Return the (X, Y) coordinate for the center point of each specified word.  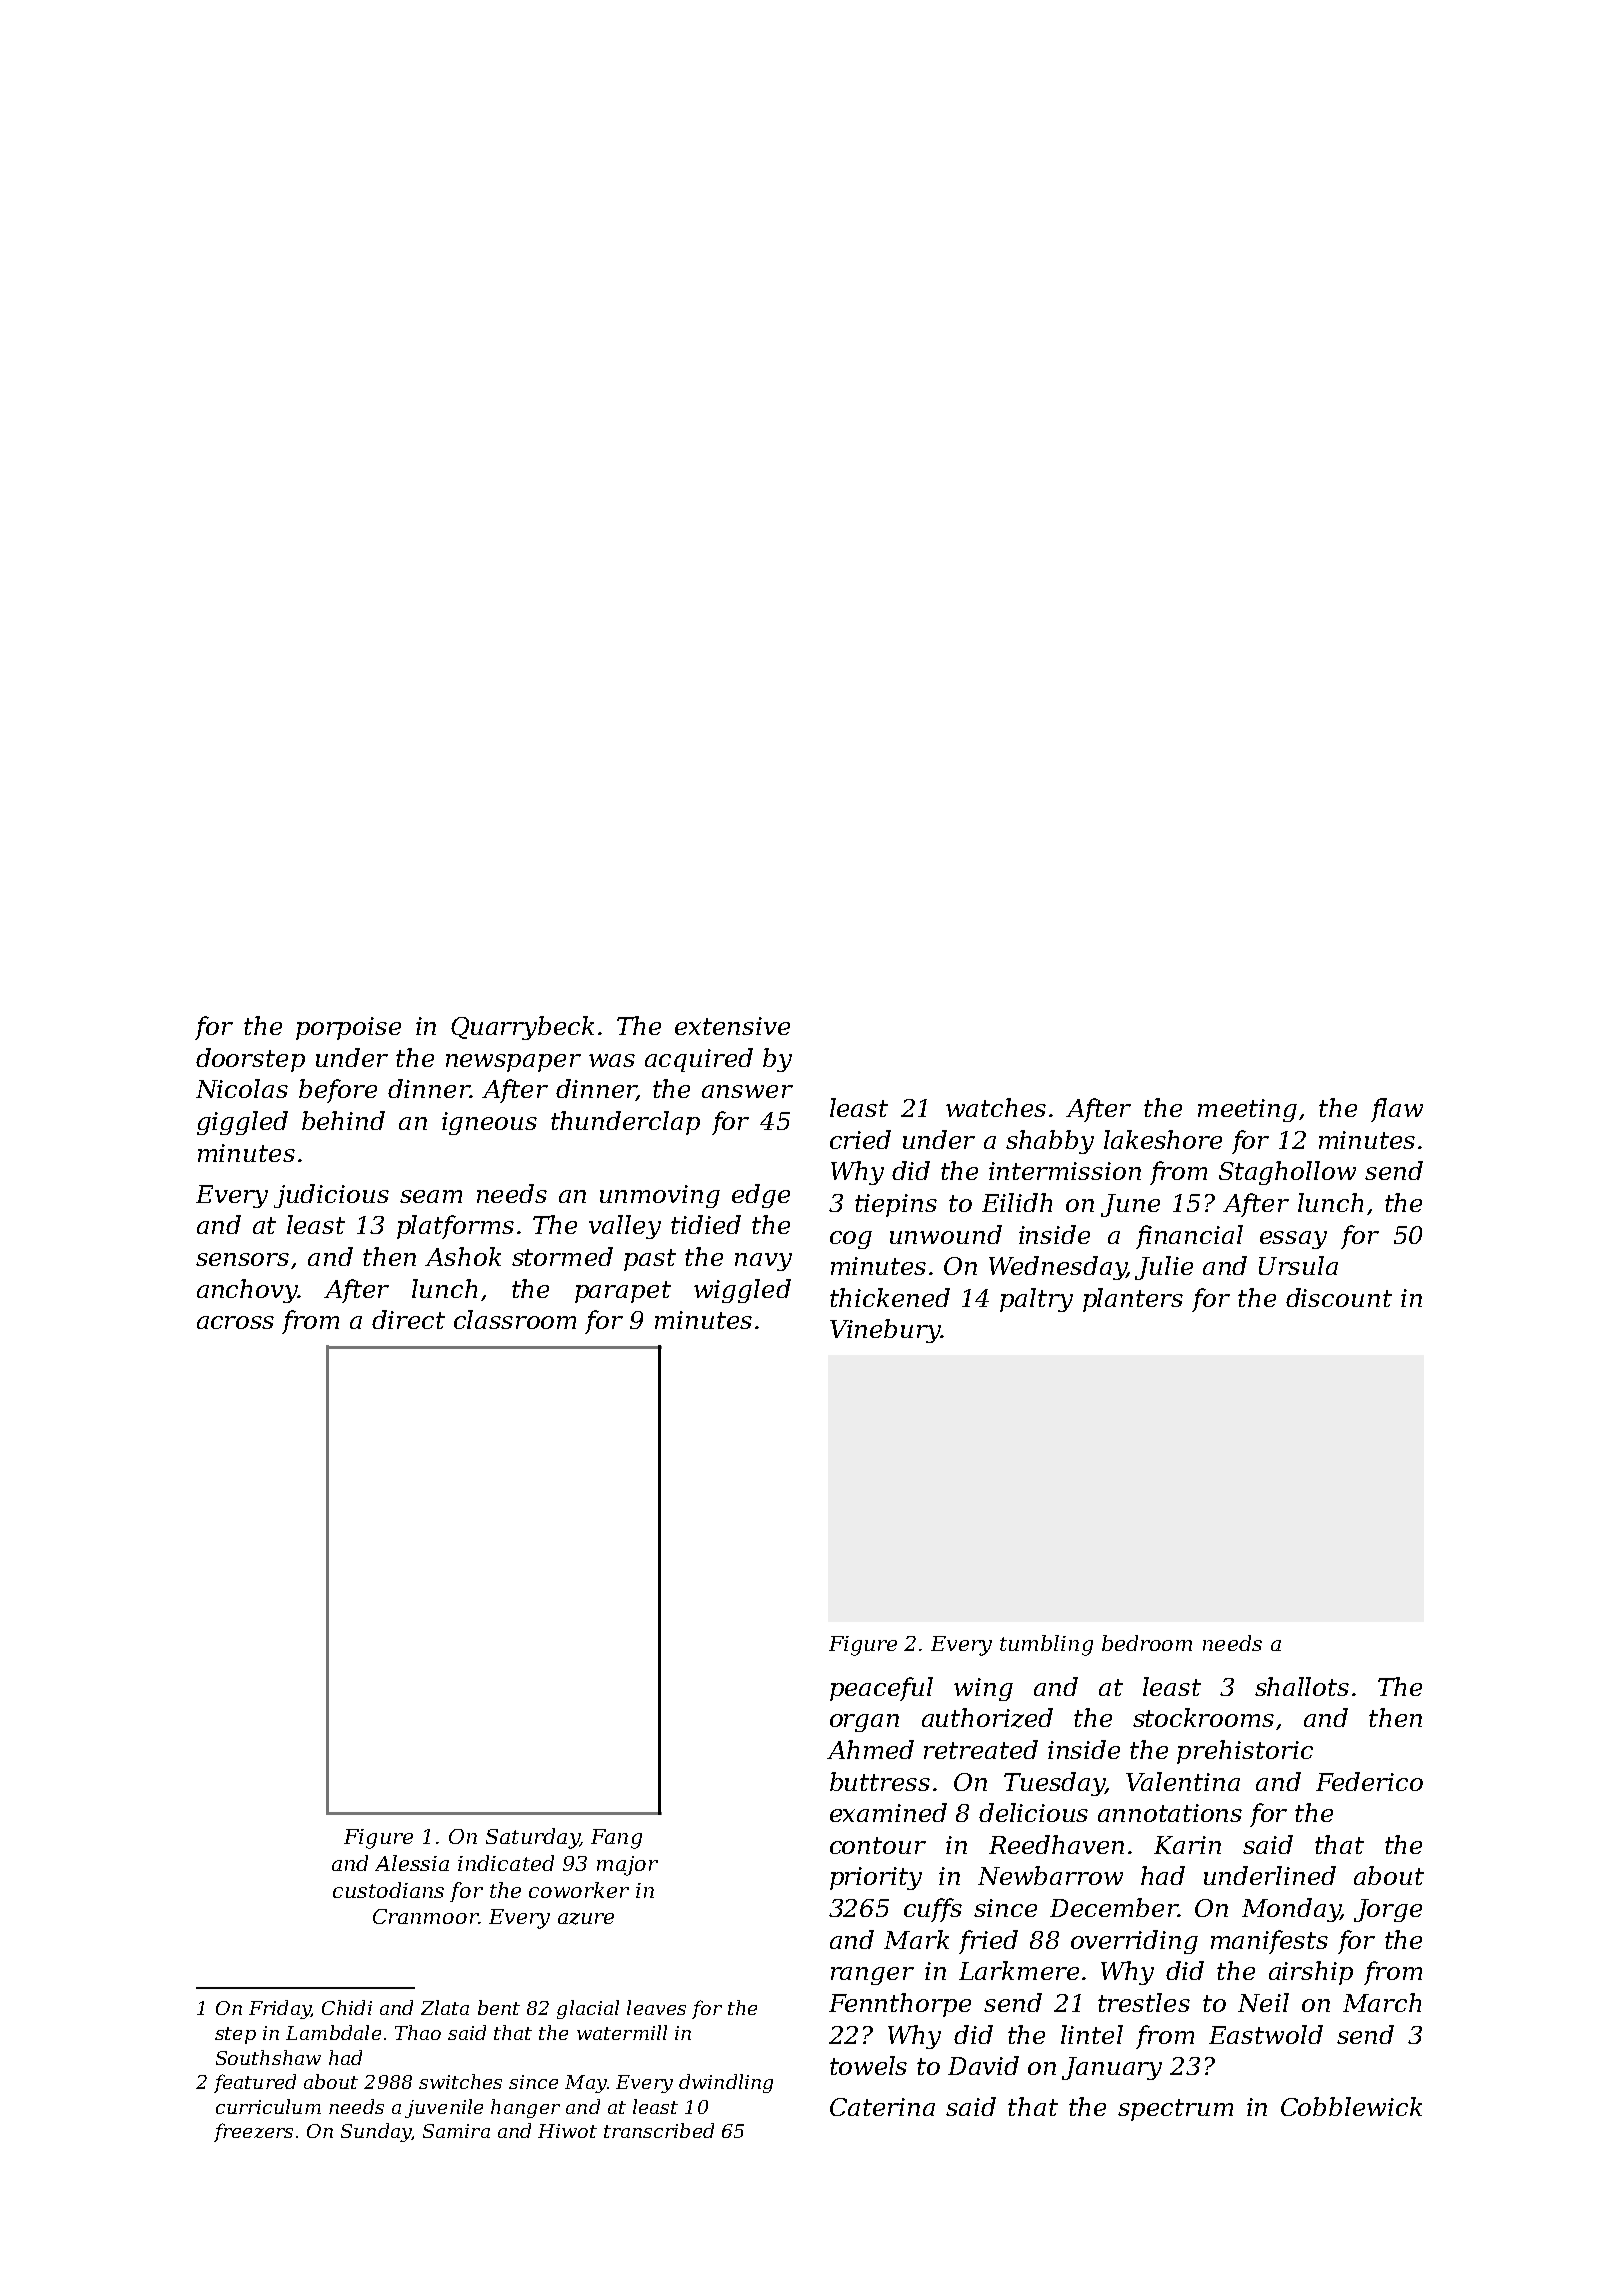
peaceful (881, 1689)
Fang (616, 1839)
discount (1339, 1297)
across (235, 1322)
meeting (1247, 1110)
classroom (515, 1319)
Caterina (882, 2107)
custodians (388, 1890)
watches (996, 1107)
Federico (1369, 1781)
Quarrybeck (522, 1028)
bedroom (1147, 1643)
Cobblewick (1351, 2106)
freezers (253, 2132)
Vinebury (885, 1331)
